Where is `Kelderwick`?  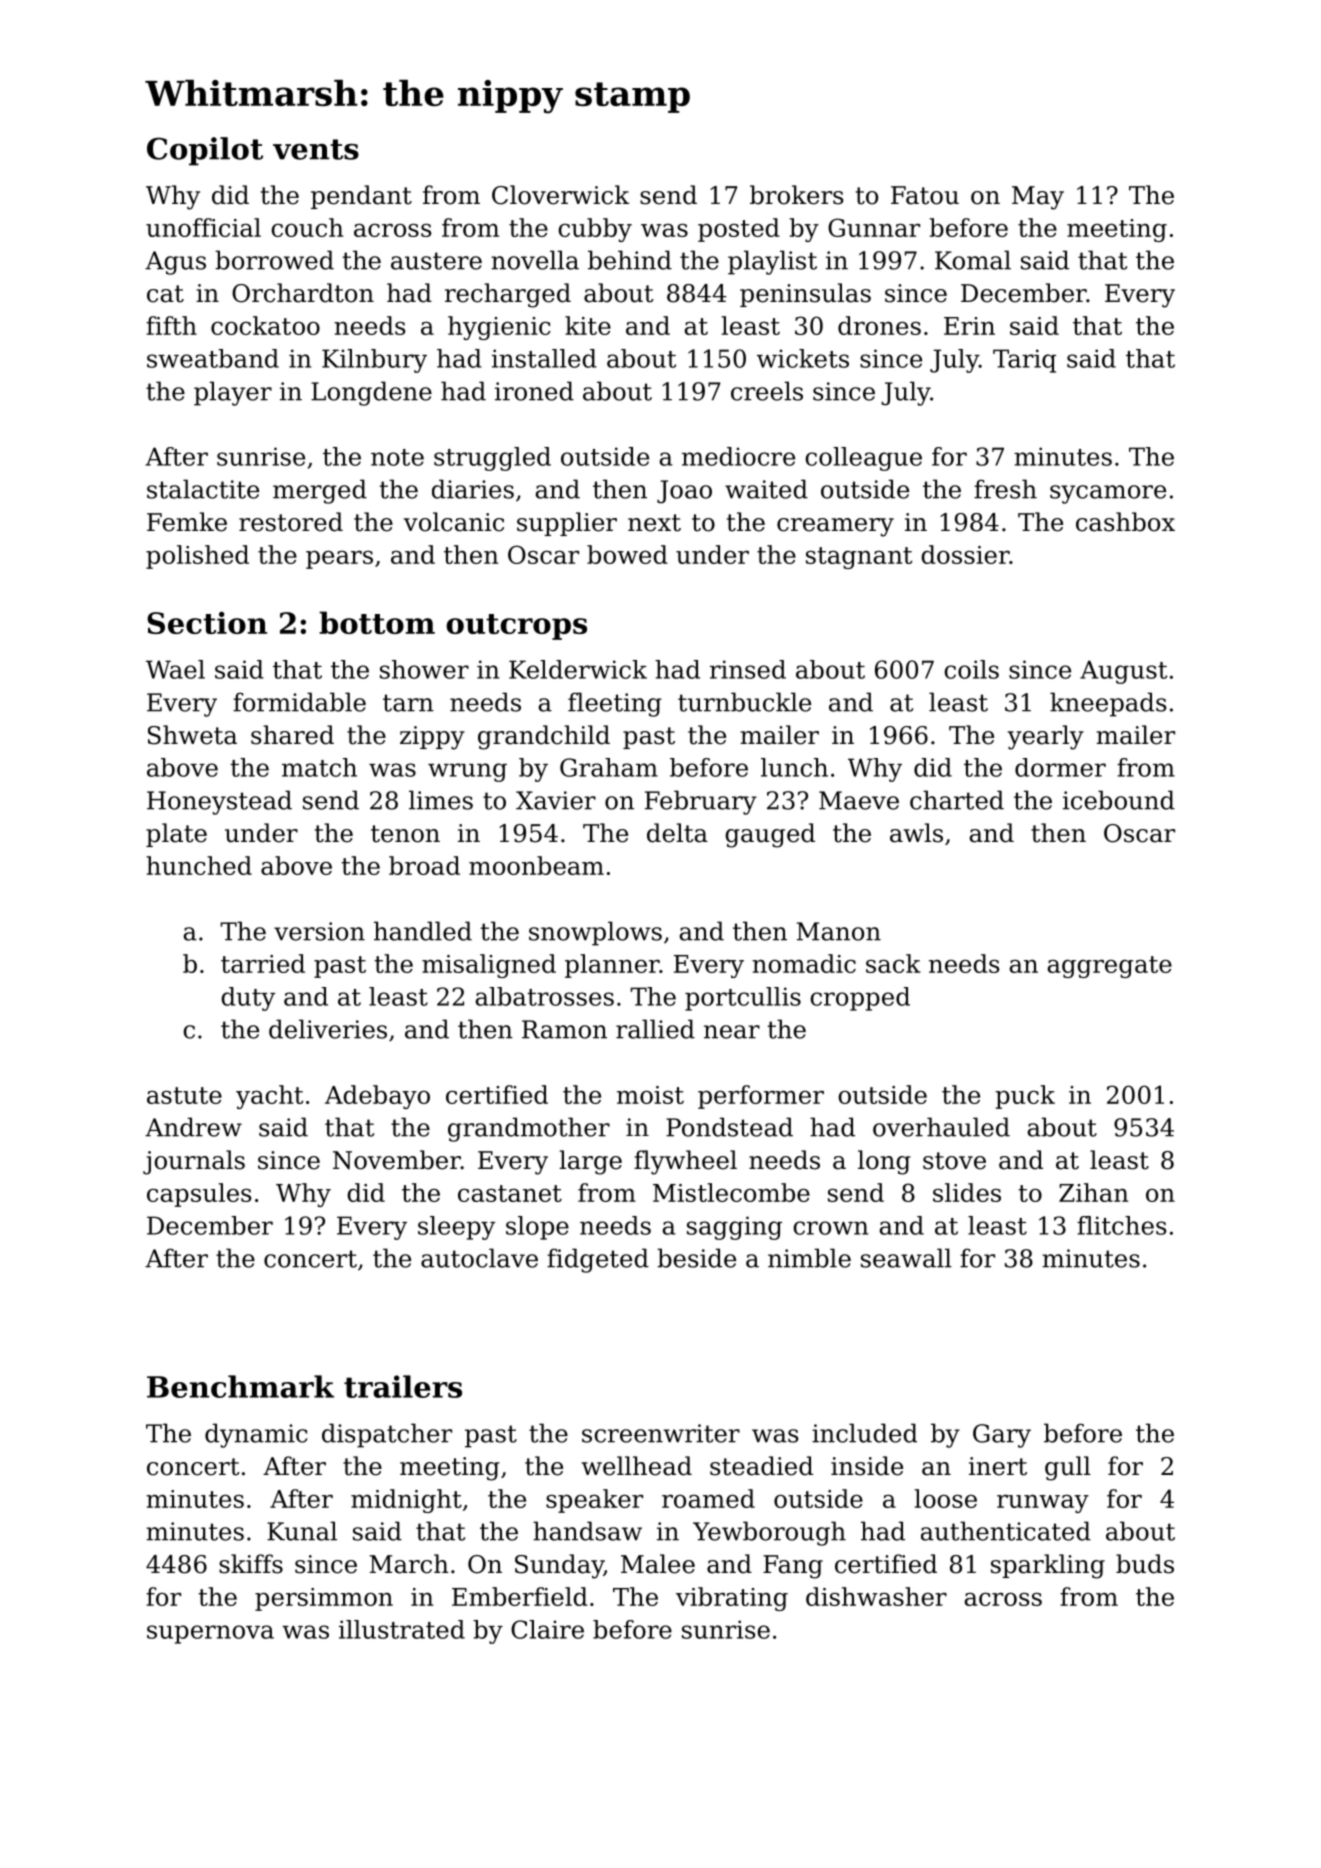
Kelderwick is located at coordinates (578, 669).
